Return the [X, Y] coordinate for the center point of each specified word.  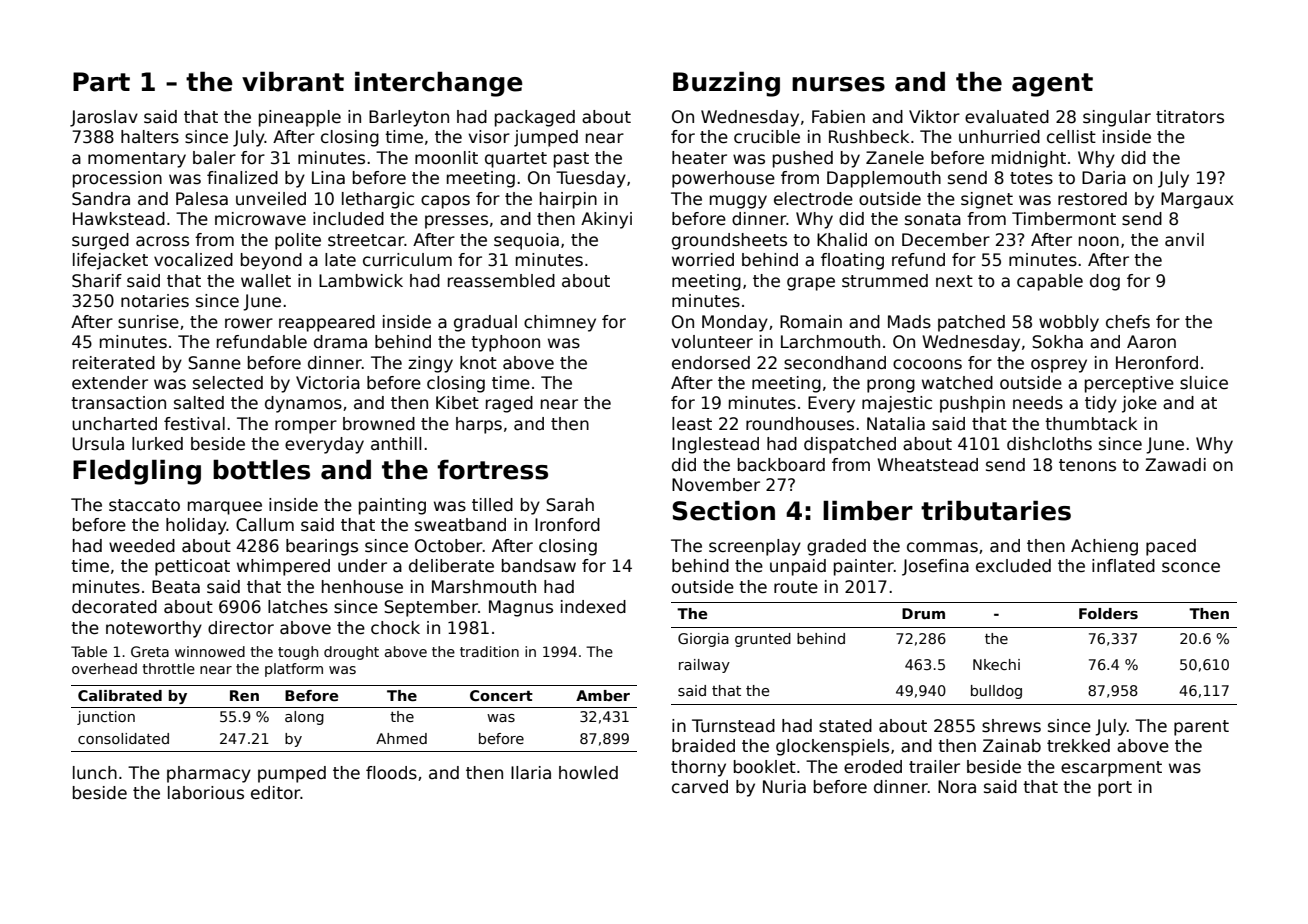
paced [1171, 547]
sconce [1191, 567]
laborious [206, 793]
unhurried [999, 137]
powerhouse [723, 179]
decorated [114, 607]
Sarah [570, 505]
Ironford [567, 525]
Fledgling [137, 472]
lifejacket [110, 261]
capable [1050, 282]
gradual [485, 323]
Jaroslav [104, 118]
